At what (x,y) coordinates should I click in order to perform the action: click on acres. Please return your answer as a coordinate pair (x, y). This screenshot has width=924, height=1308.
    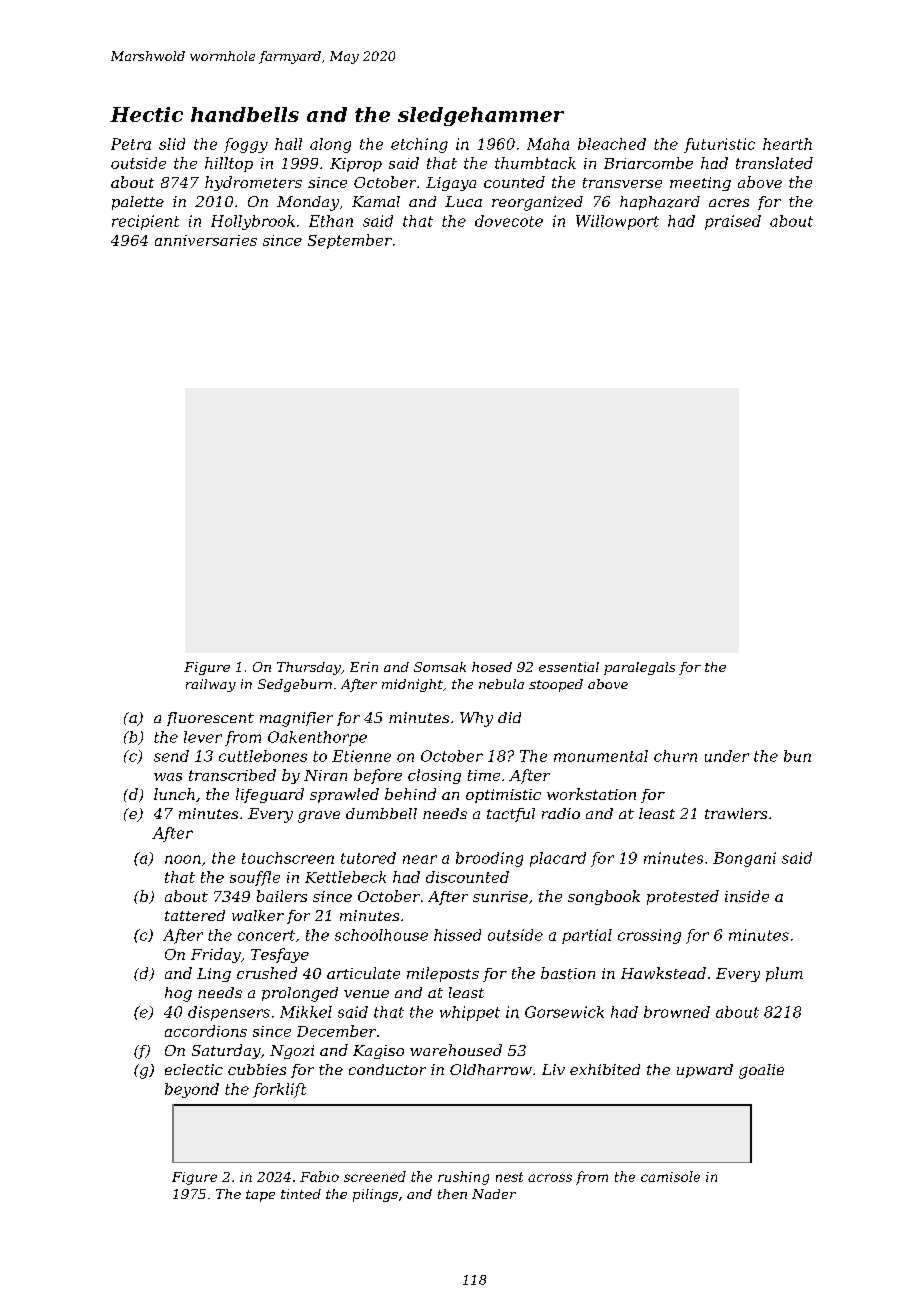
    Looking at the image, I should click on (729, 203).
